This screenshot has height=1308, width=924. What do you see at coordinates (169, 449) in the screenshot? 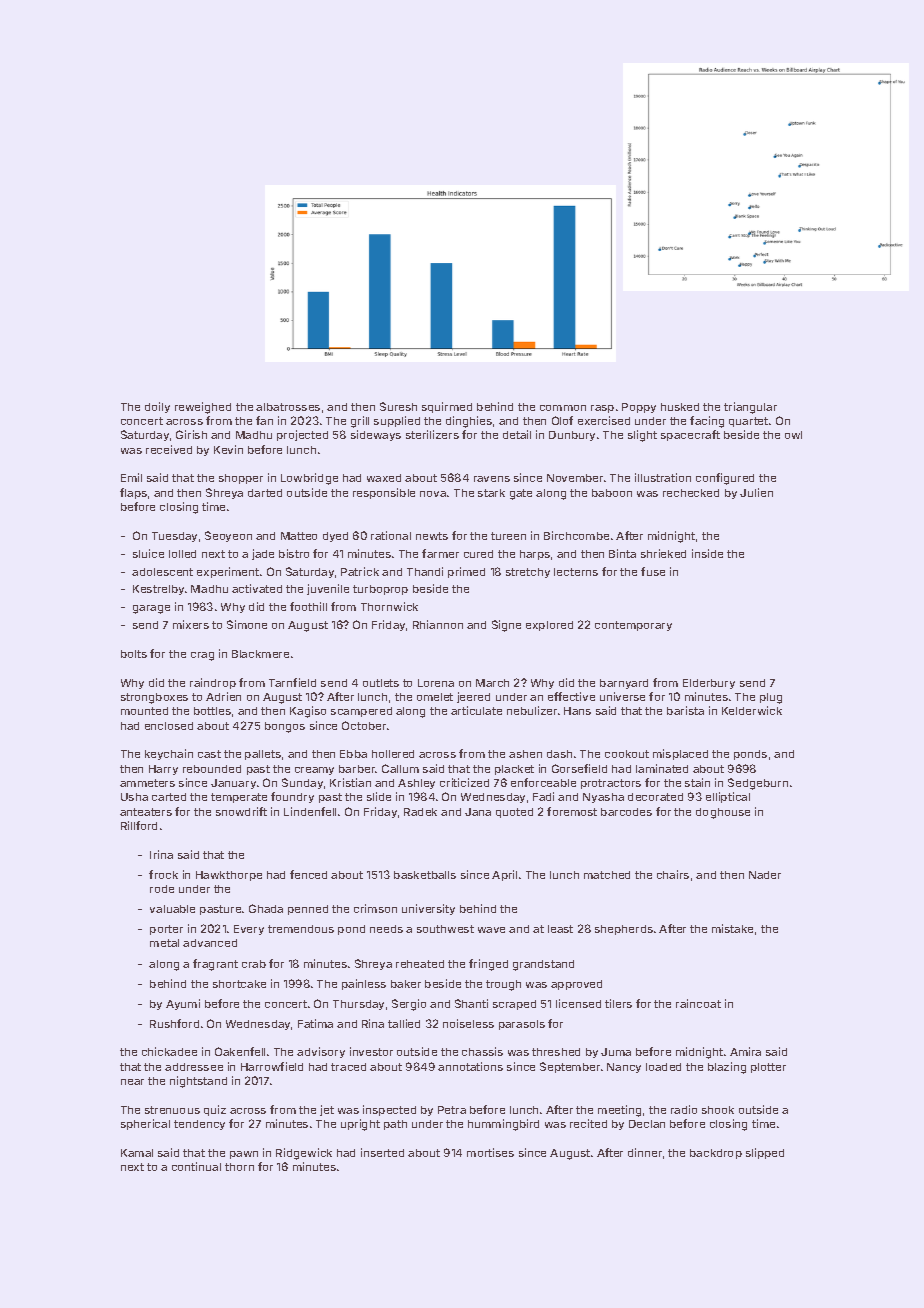
I see `received` at bounding box center [169, 449].
